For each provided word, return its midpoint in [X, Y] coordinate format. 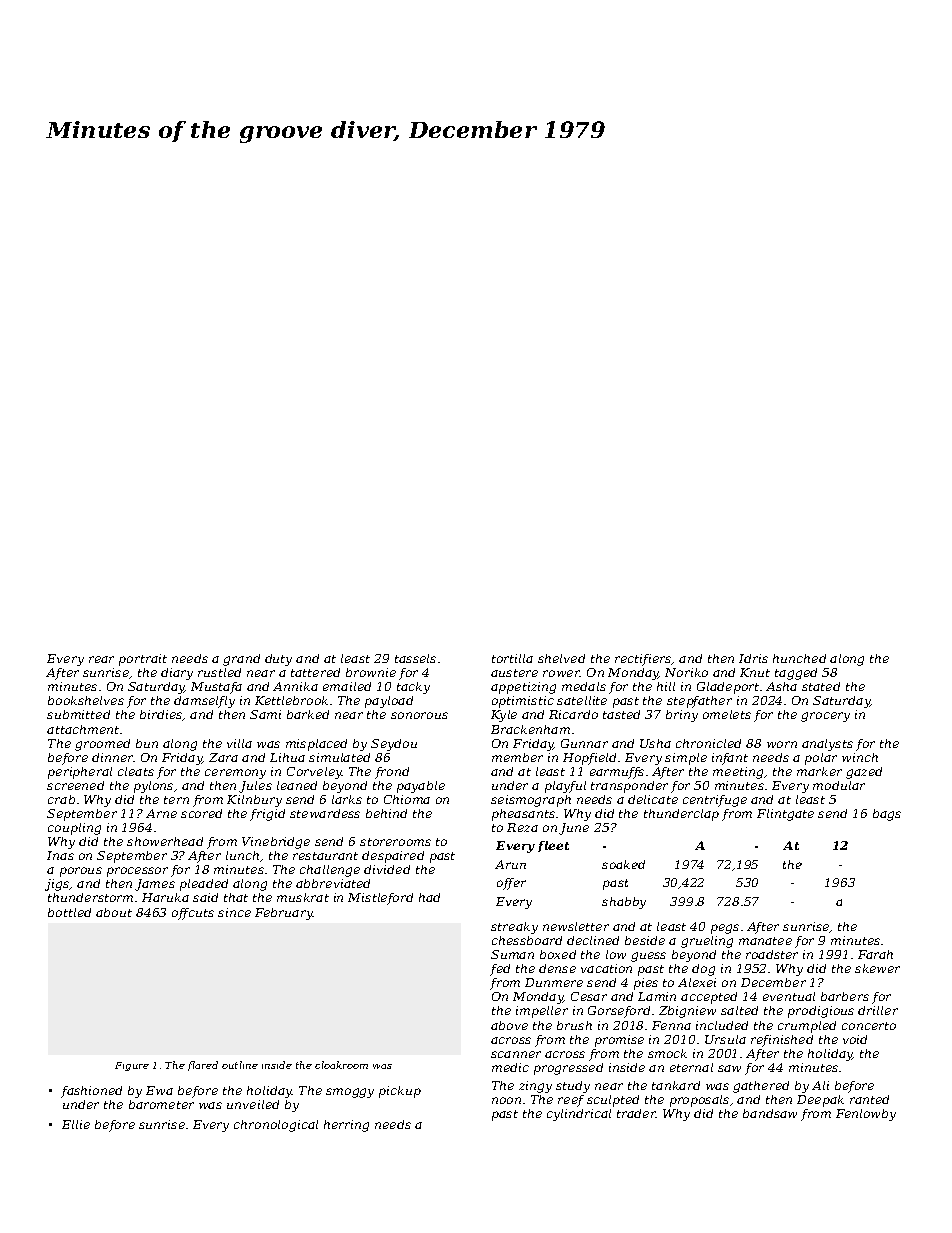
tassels [415, 658]
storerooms [395, 842]
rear [101, 659]
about [114, 912]
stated [821, 686]
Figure [132, 1066]
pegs [725, 929]
